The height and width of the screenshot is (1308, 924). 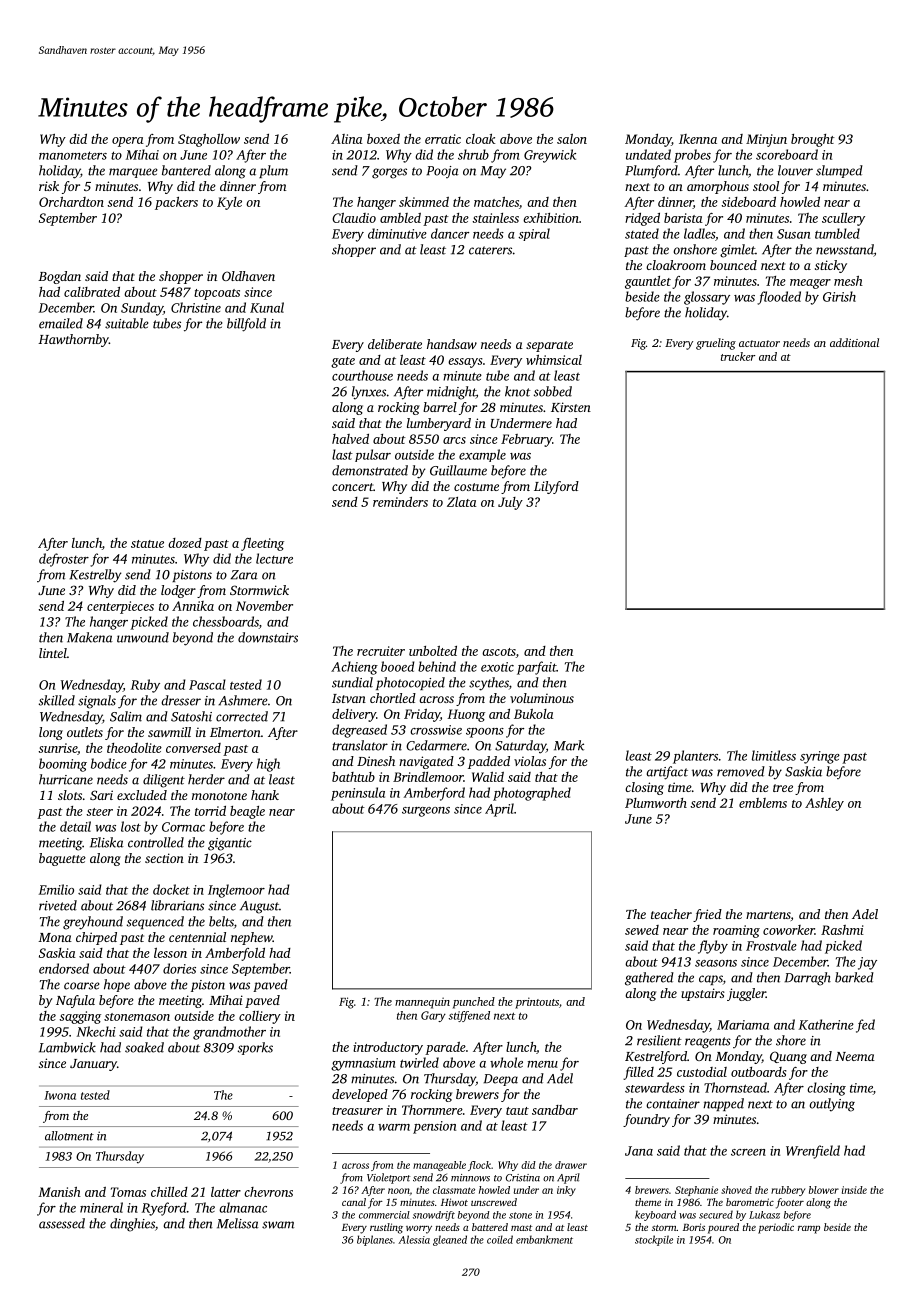 What do you see at coordinates (510, 503) in the screenshot?
I see `July` at bounding box center [510, 503].
